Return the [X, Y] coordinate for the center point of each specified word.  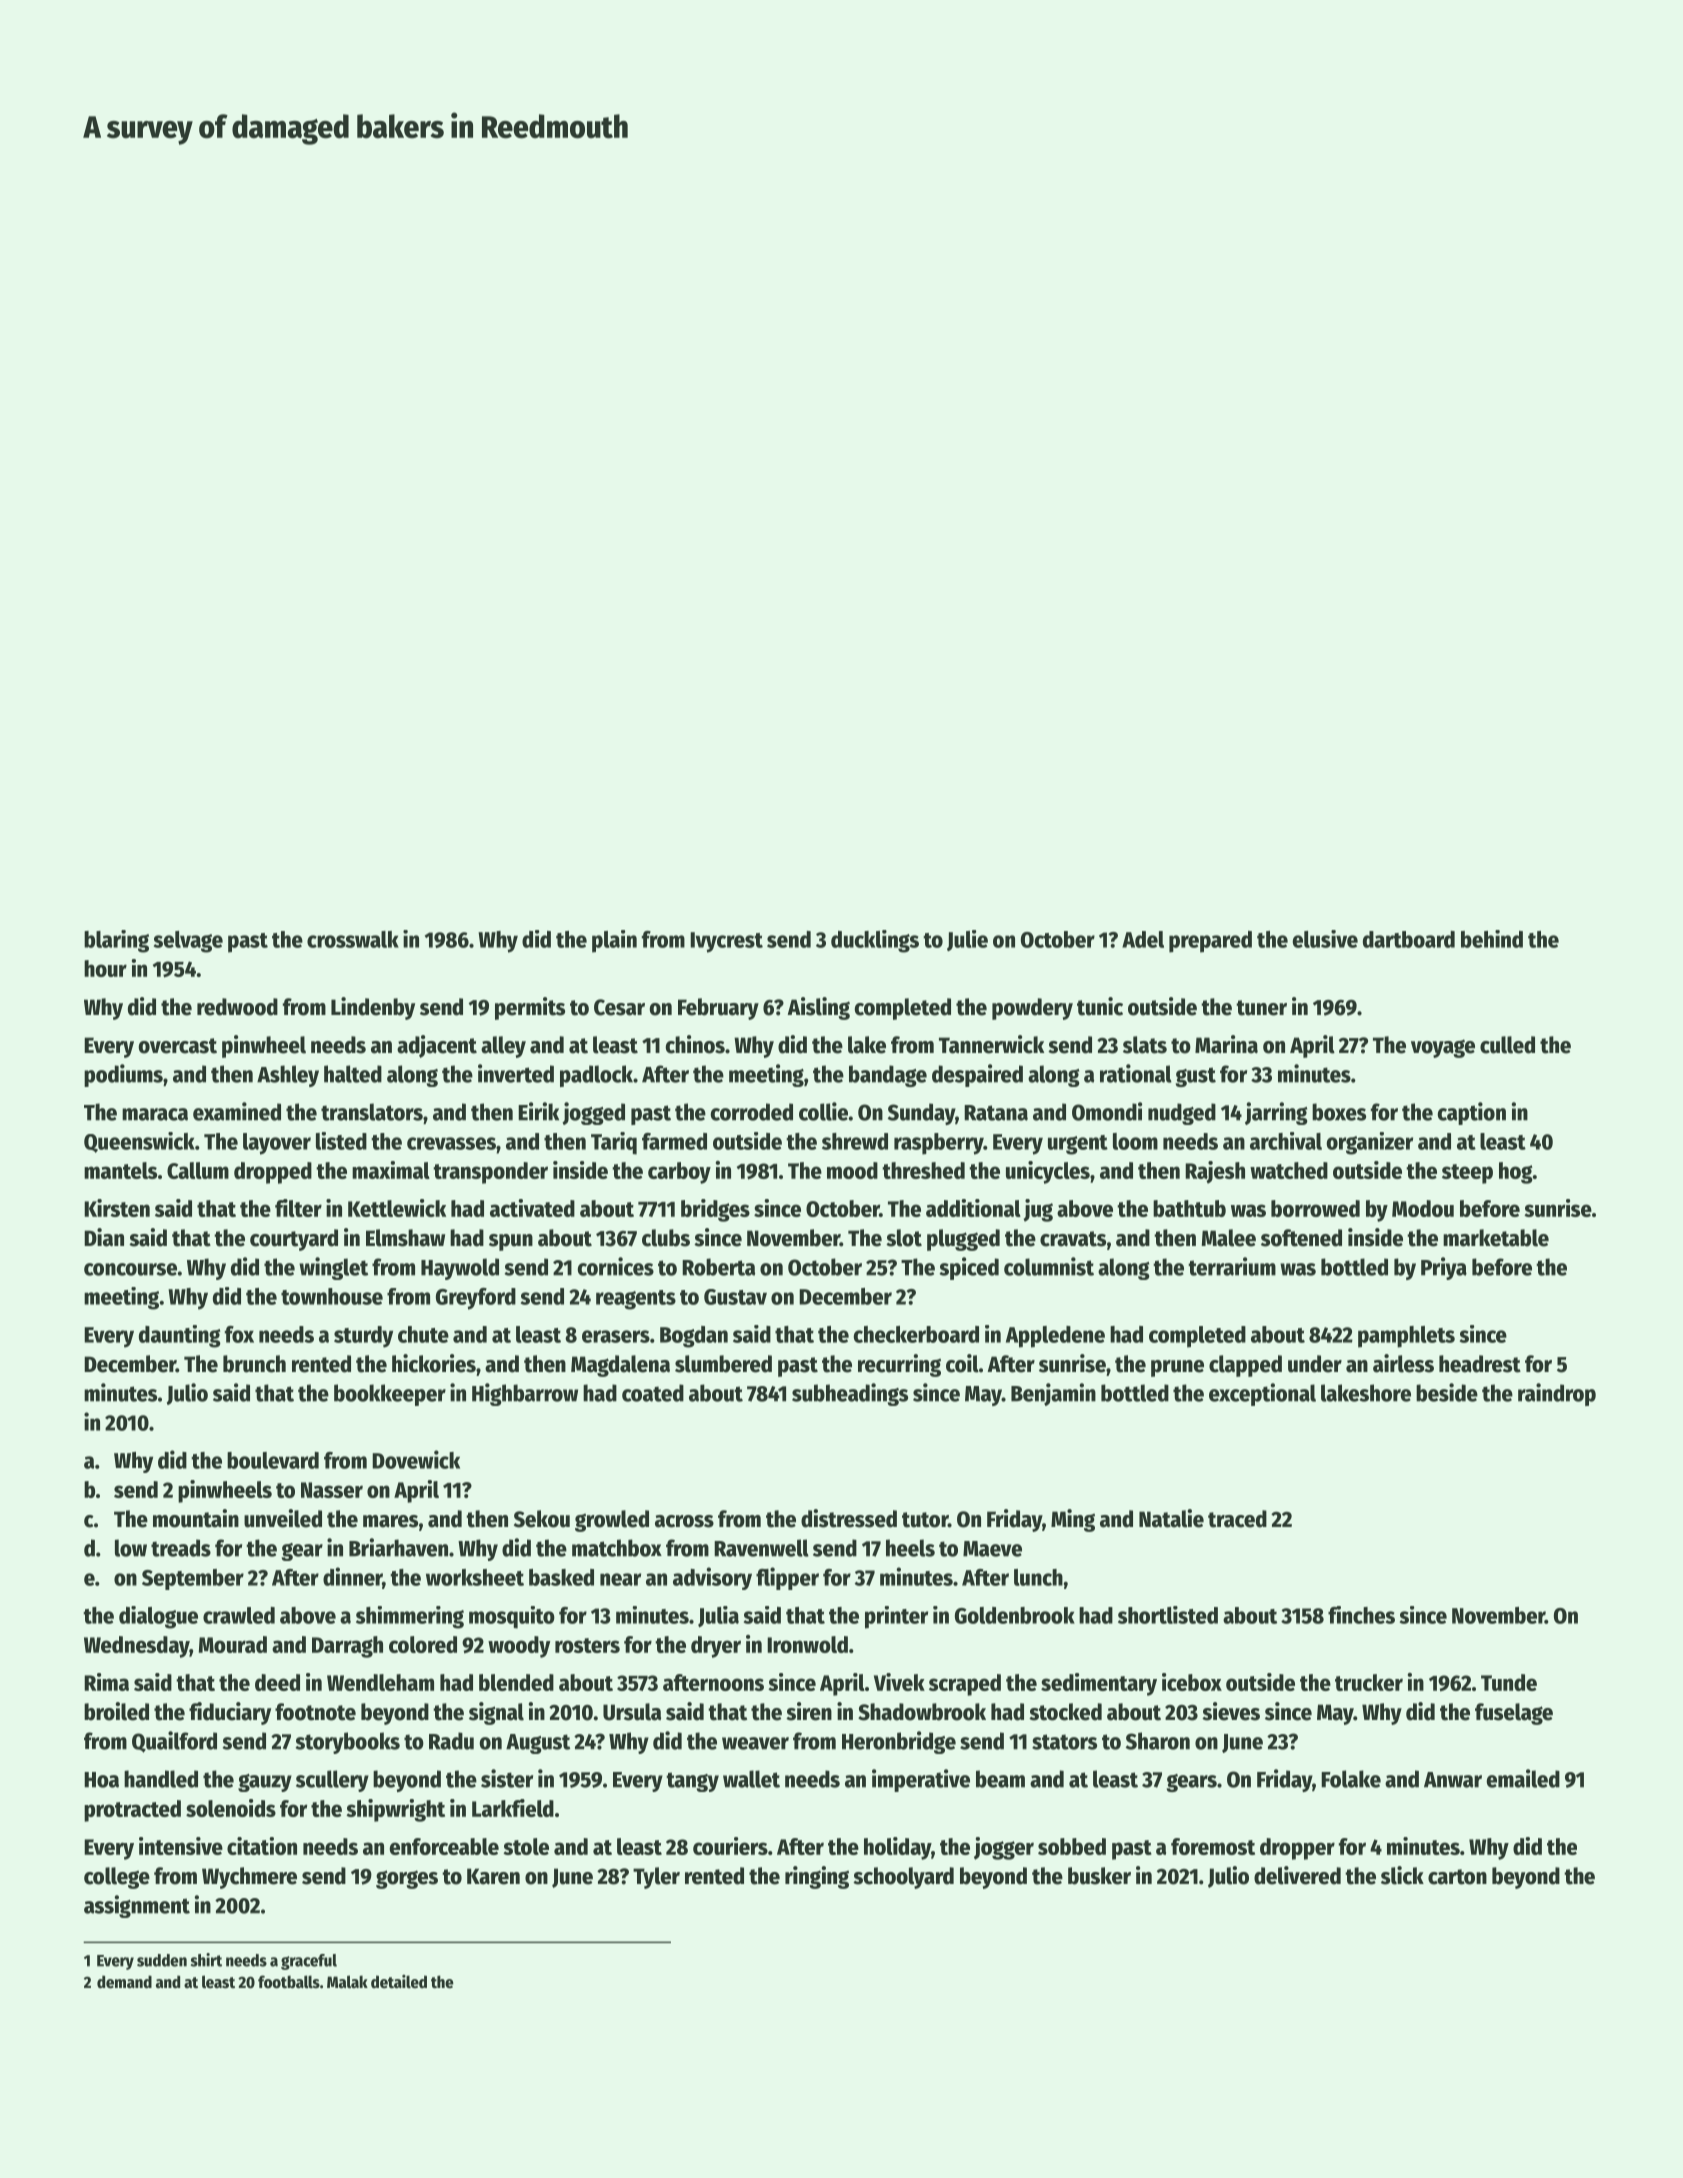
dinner [352, 1576]
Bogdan [694, 1337]
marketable [1496, 1238]
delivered [1297, 1875]
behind [1492, 939]
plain [614, 941]
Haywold [460, 1269]
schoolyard [903, 1878]
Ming [1073, 1520]
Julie [967, 940]
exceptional [1262, 1394]
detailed [399, 1982]
